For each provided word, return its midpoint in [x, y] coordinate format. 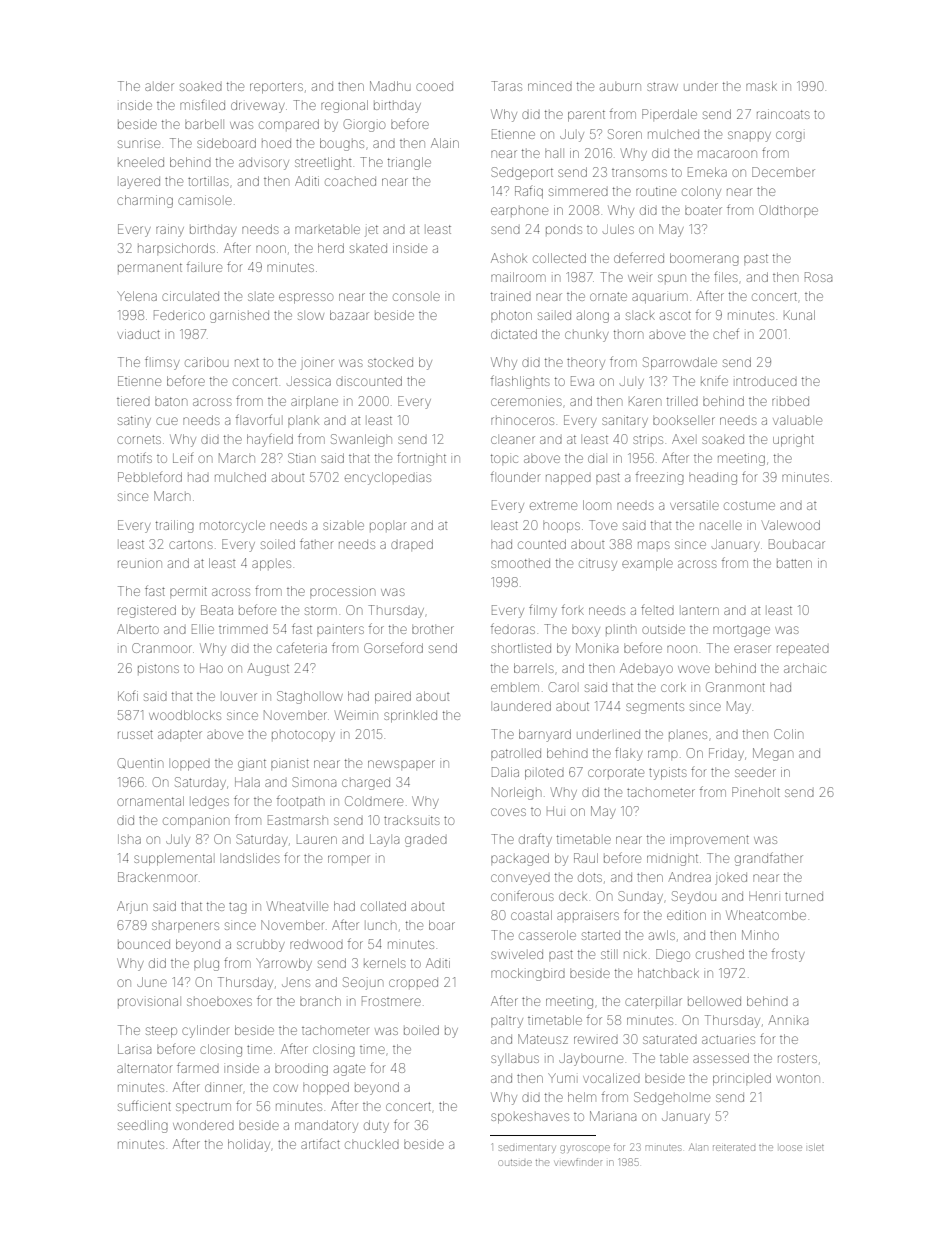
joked [731, 879]
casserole [547, 935]
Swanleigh [361, 440]
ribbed [790, 401]
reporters [276, 88]
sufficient [144, 1105]
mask [761, 86]
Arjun [132, 907]
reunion [140, 564]
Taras [506, 86]
